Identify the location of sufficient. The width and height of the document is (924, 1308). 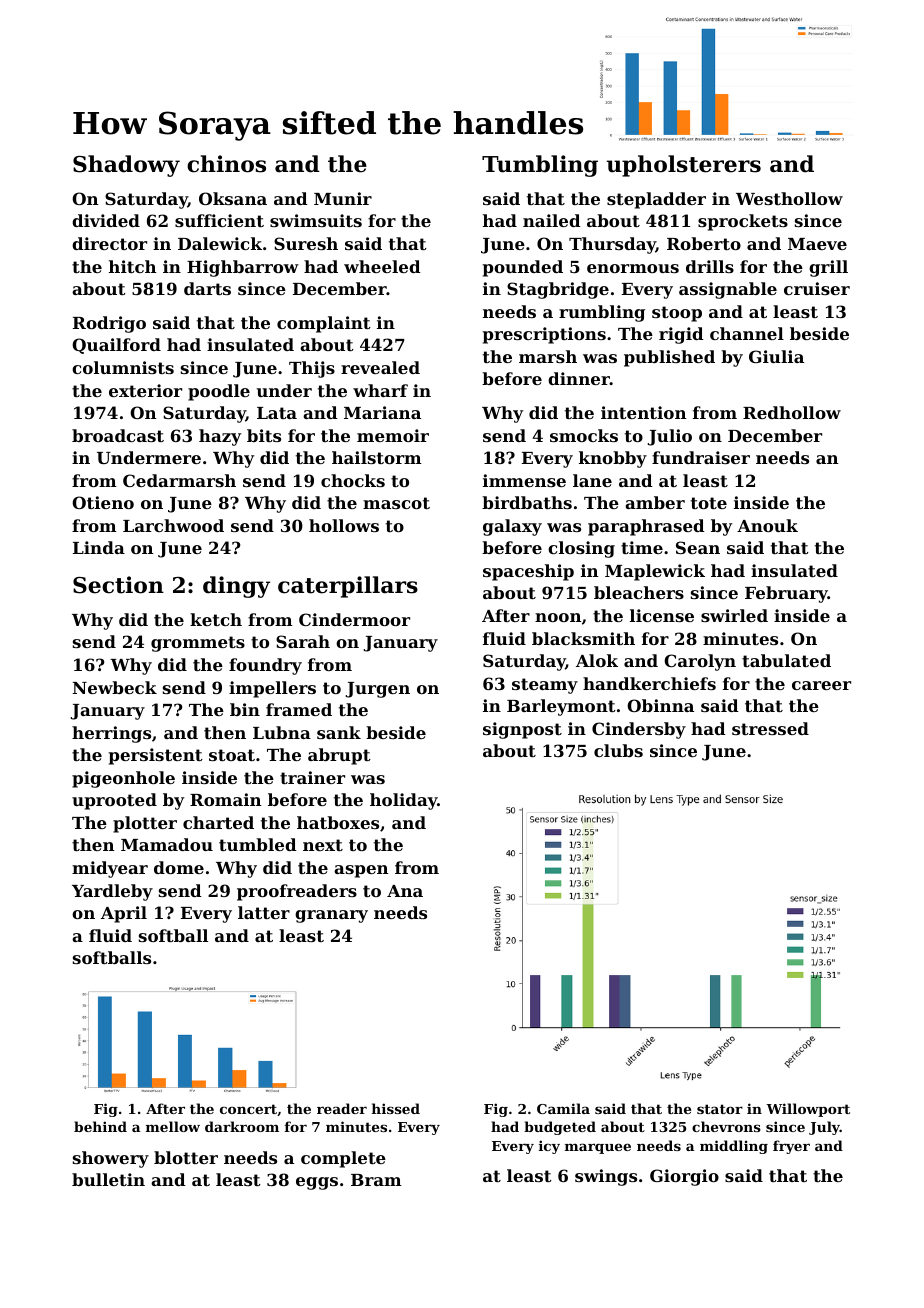
(219, 220).
